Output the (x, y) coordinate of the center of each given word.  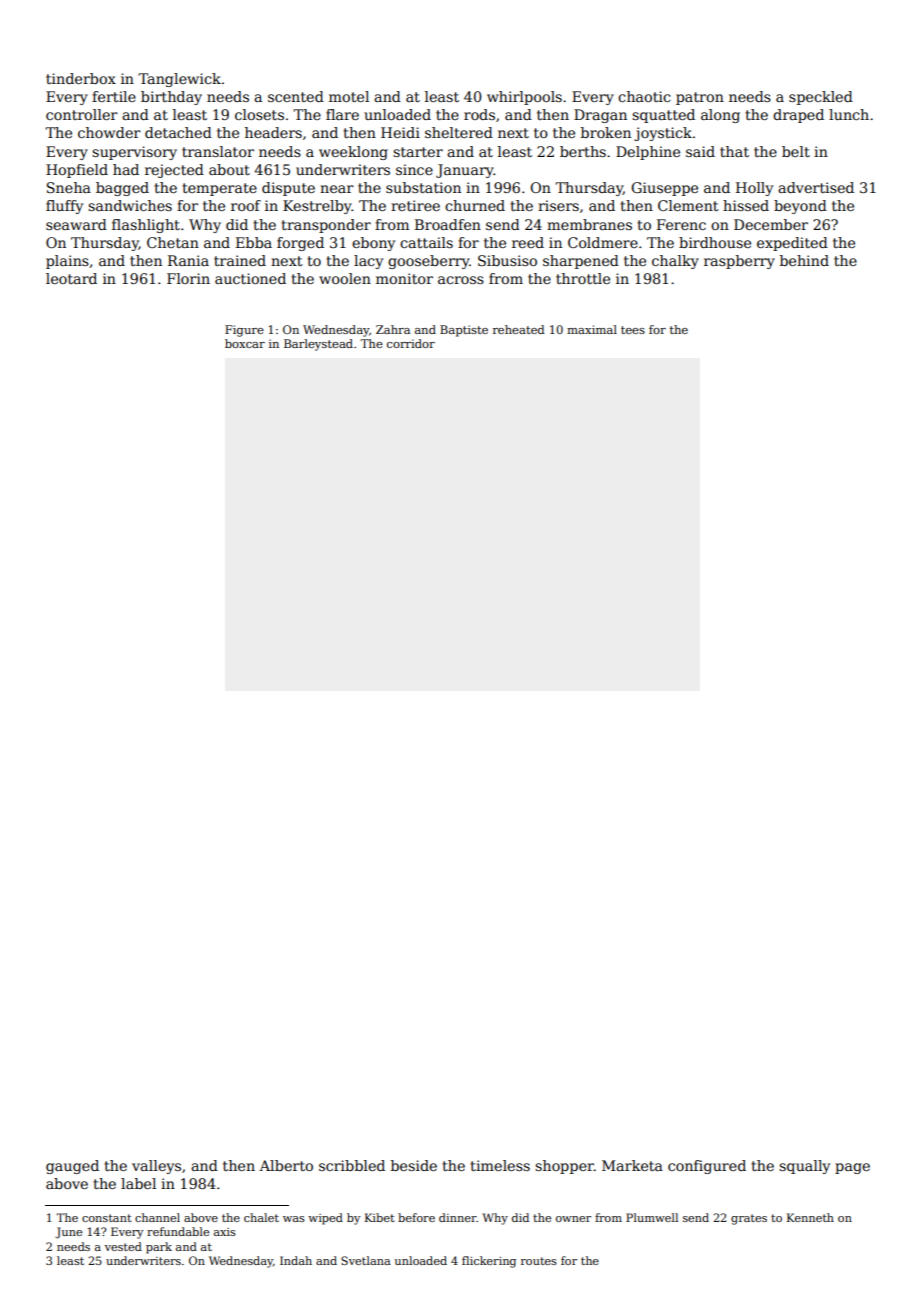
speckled (821, 98)
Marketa (632, 1165)
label (138, 1183)
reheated (519, 329)
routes (539, 1261)
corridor (411, 343)
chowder (109, 132)
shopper (564, 1167)
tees (633, 330)
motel (349, 96)
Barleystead (318, 345)
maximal (592, 329)
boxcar (245, 343)
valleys (156, 1167)
